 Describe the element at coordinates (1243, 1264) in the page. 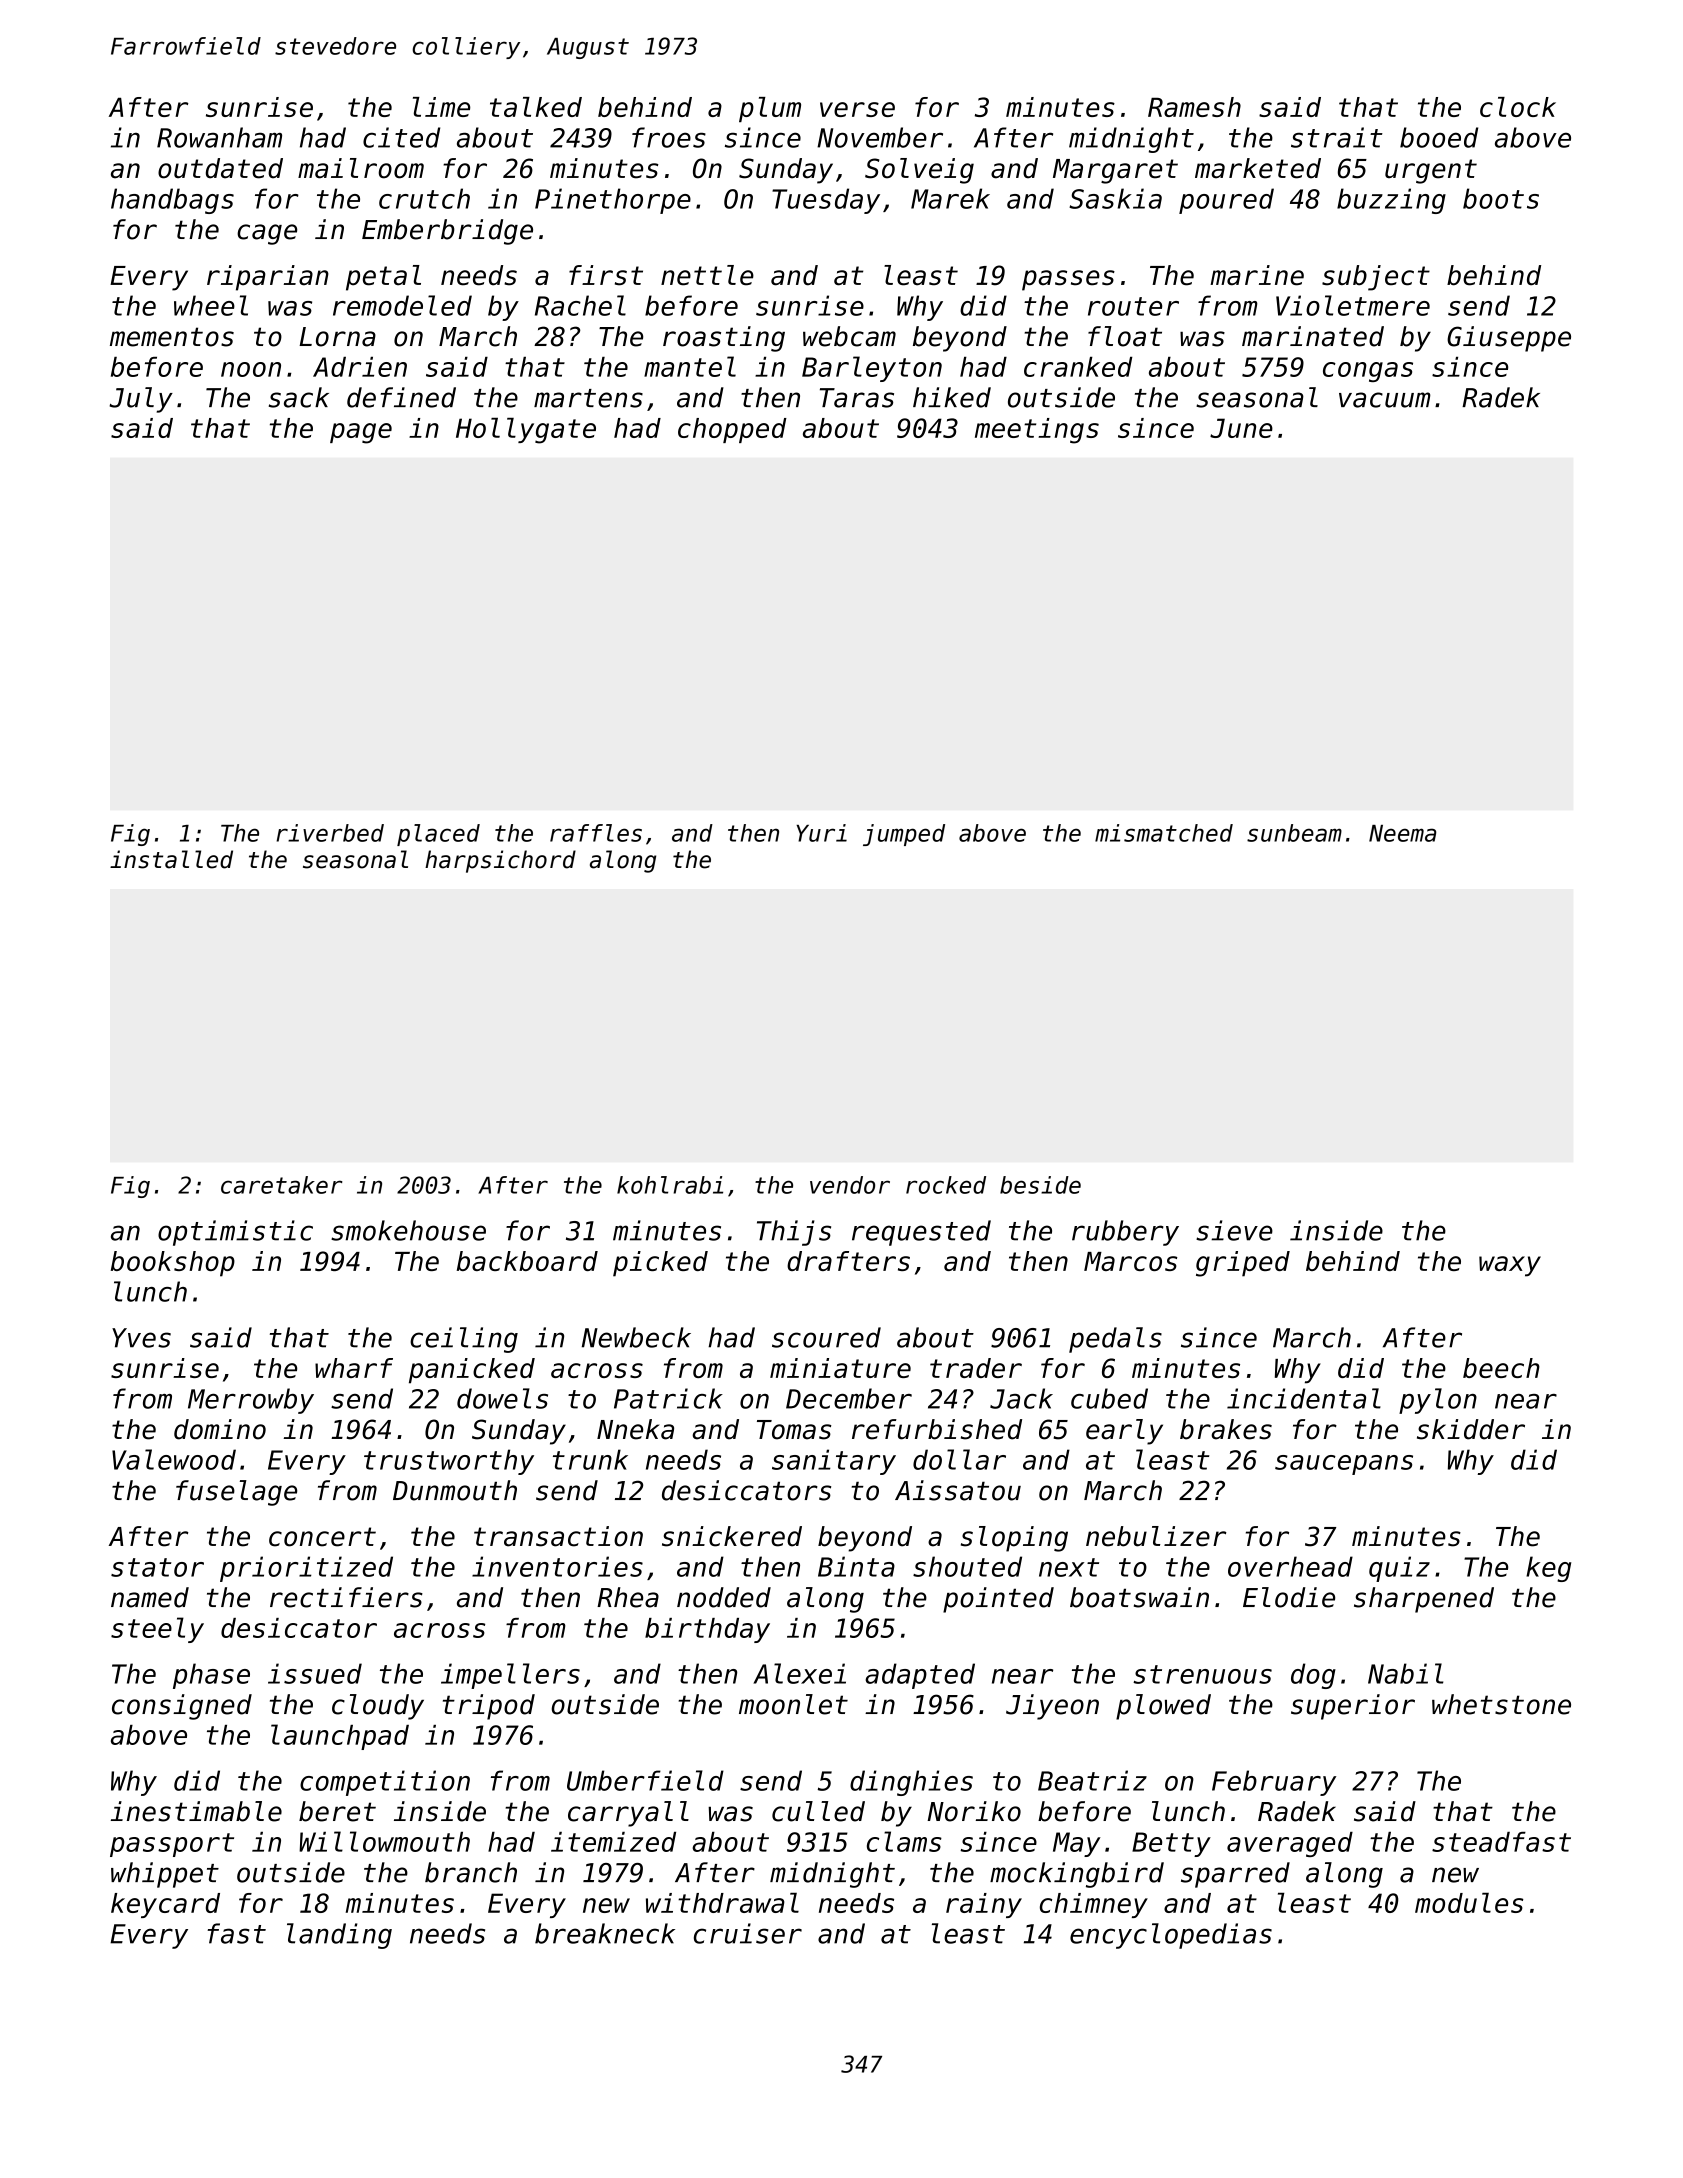

I see `griped` at that location.
